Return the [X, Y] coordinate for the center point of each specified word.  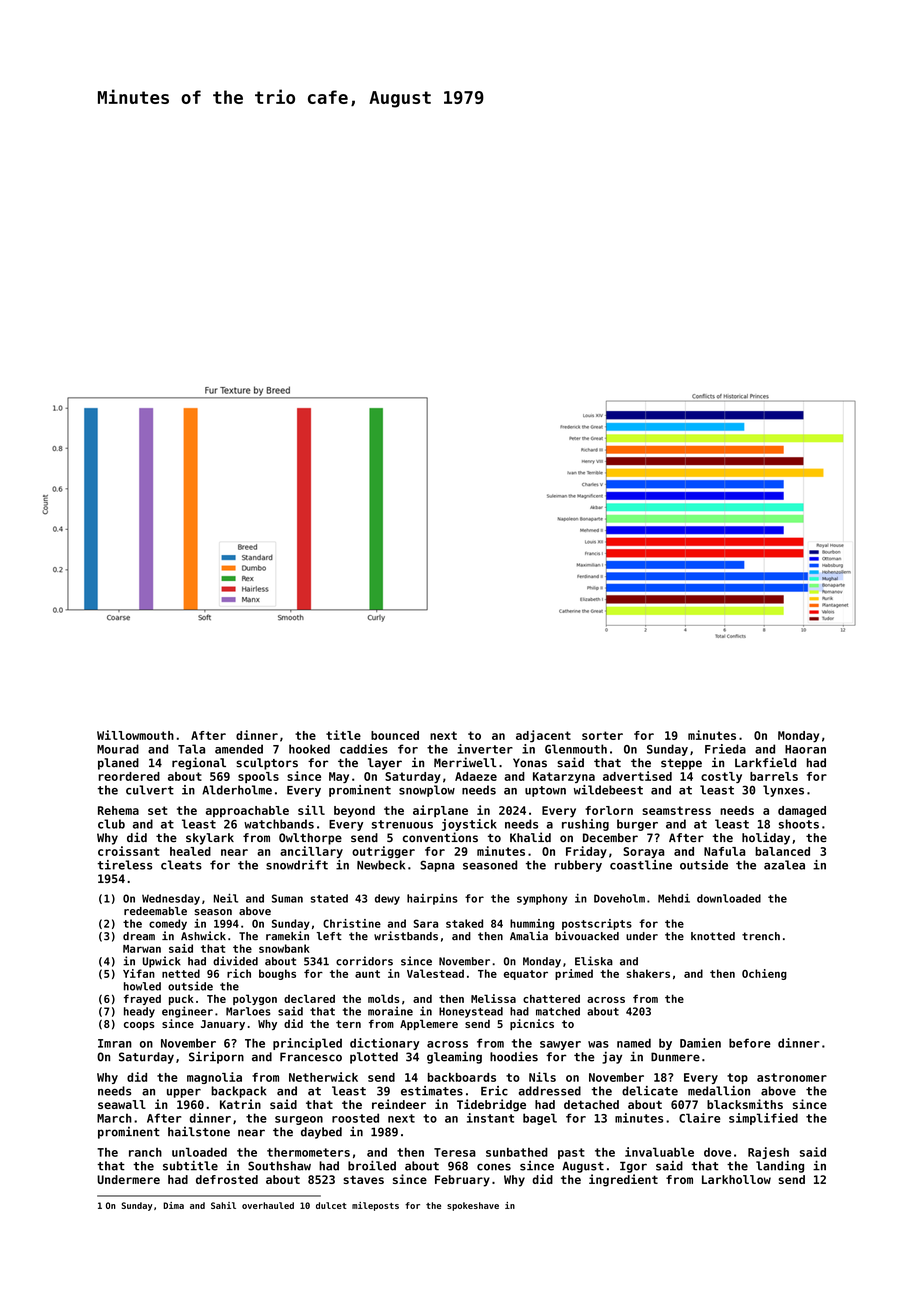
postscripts [597, 924]
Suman [287, 898]
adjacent [543, 736]
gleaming [454, 1057]
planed [118, 764]
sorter [602, 735]
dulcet [331, 1205]
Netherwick [323, 1077]
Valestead [435, 973]
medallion [719, 1091]
